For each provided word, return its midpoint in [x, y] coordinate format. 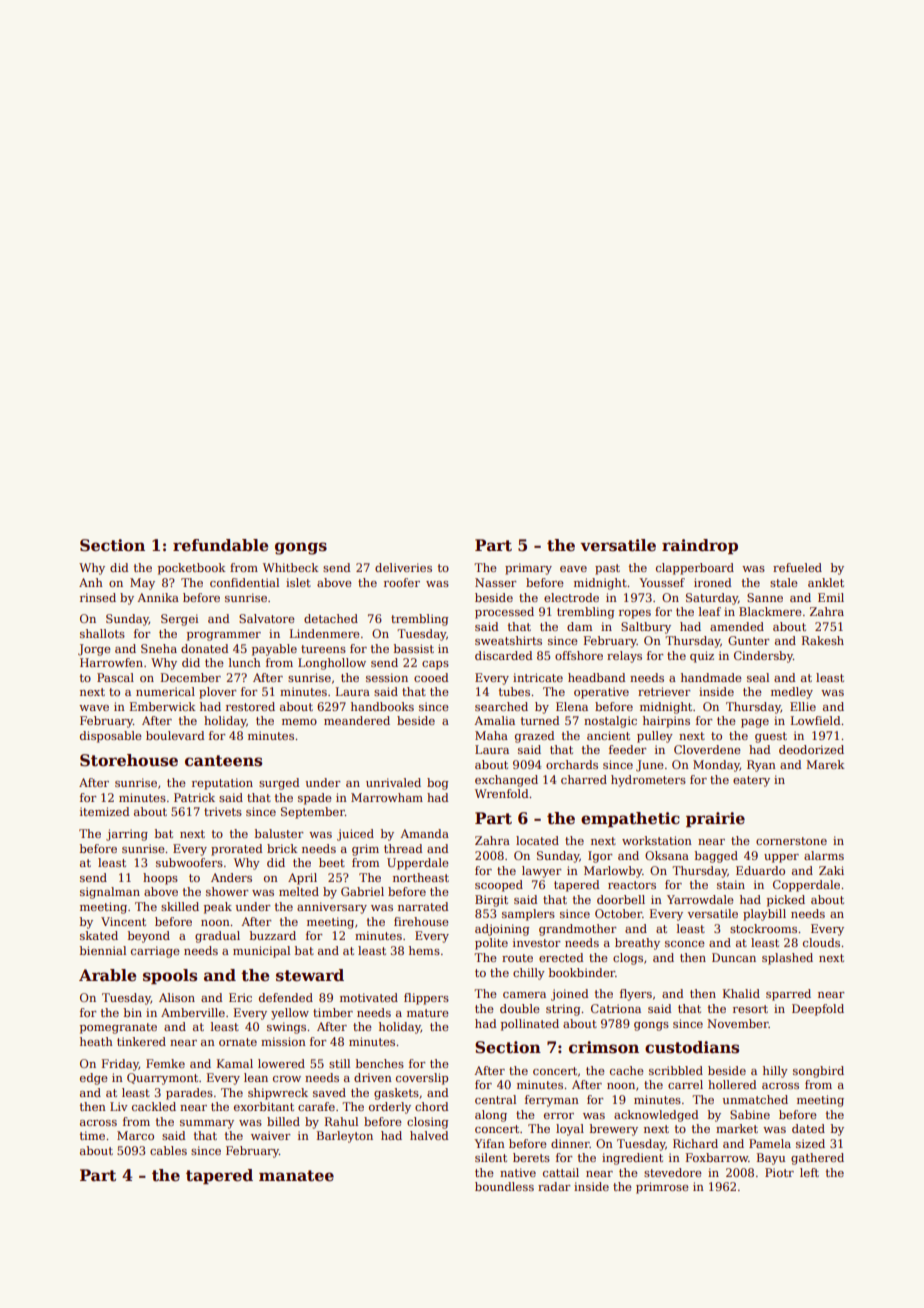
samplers [528, 915]
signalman [110, 893]
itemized [105, 811]
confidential [244, 582]
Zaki [831, 870]
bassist [414, 648]
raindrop [700, 546]
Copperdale [806, 886]
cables [168, 1150]
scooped [499, 886]
